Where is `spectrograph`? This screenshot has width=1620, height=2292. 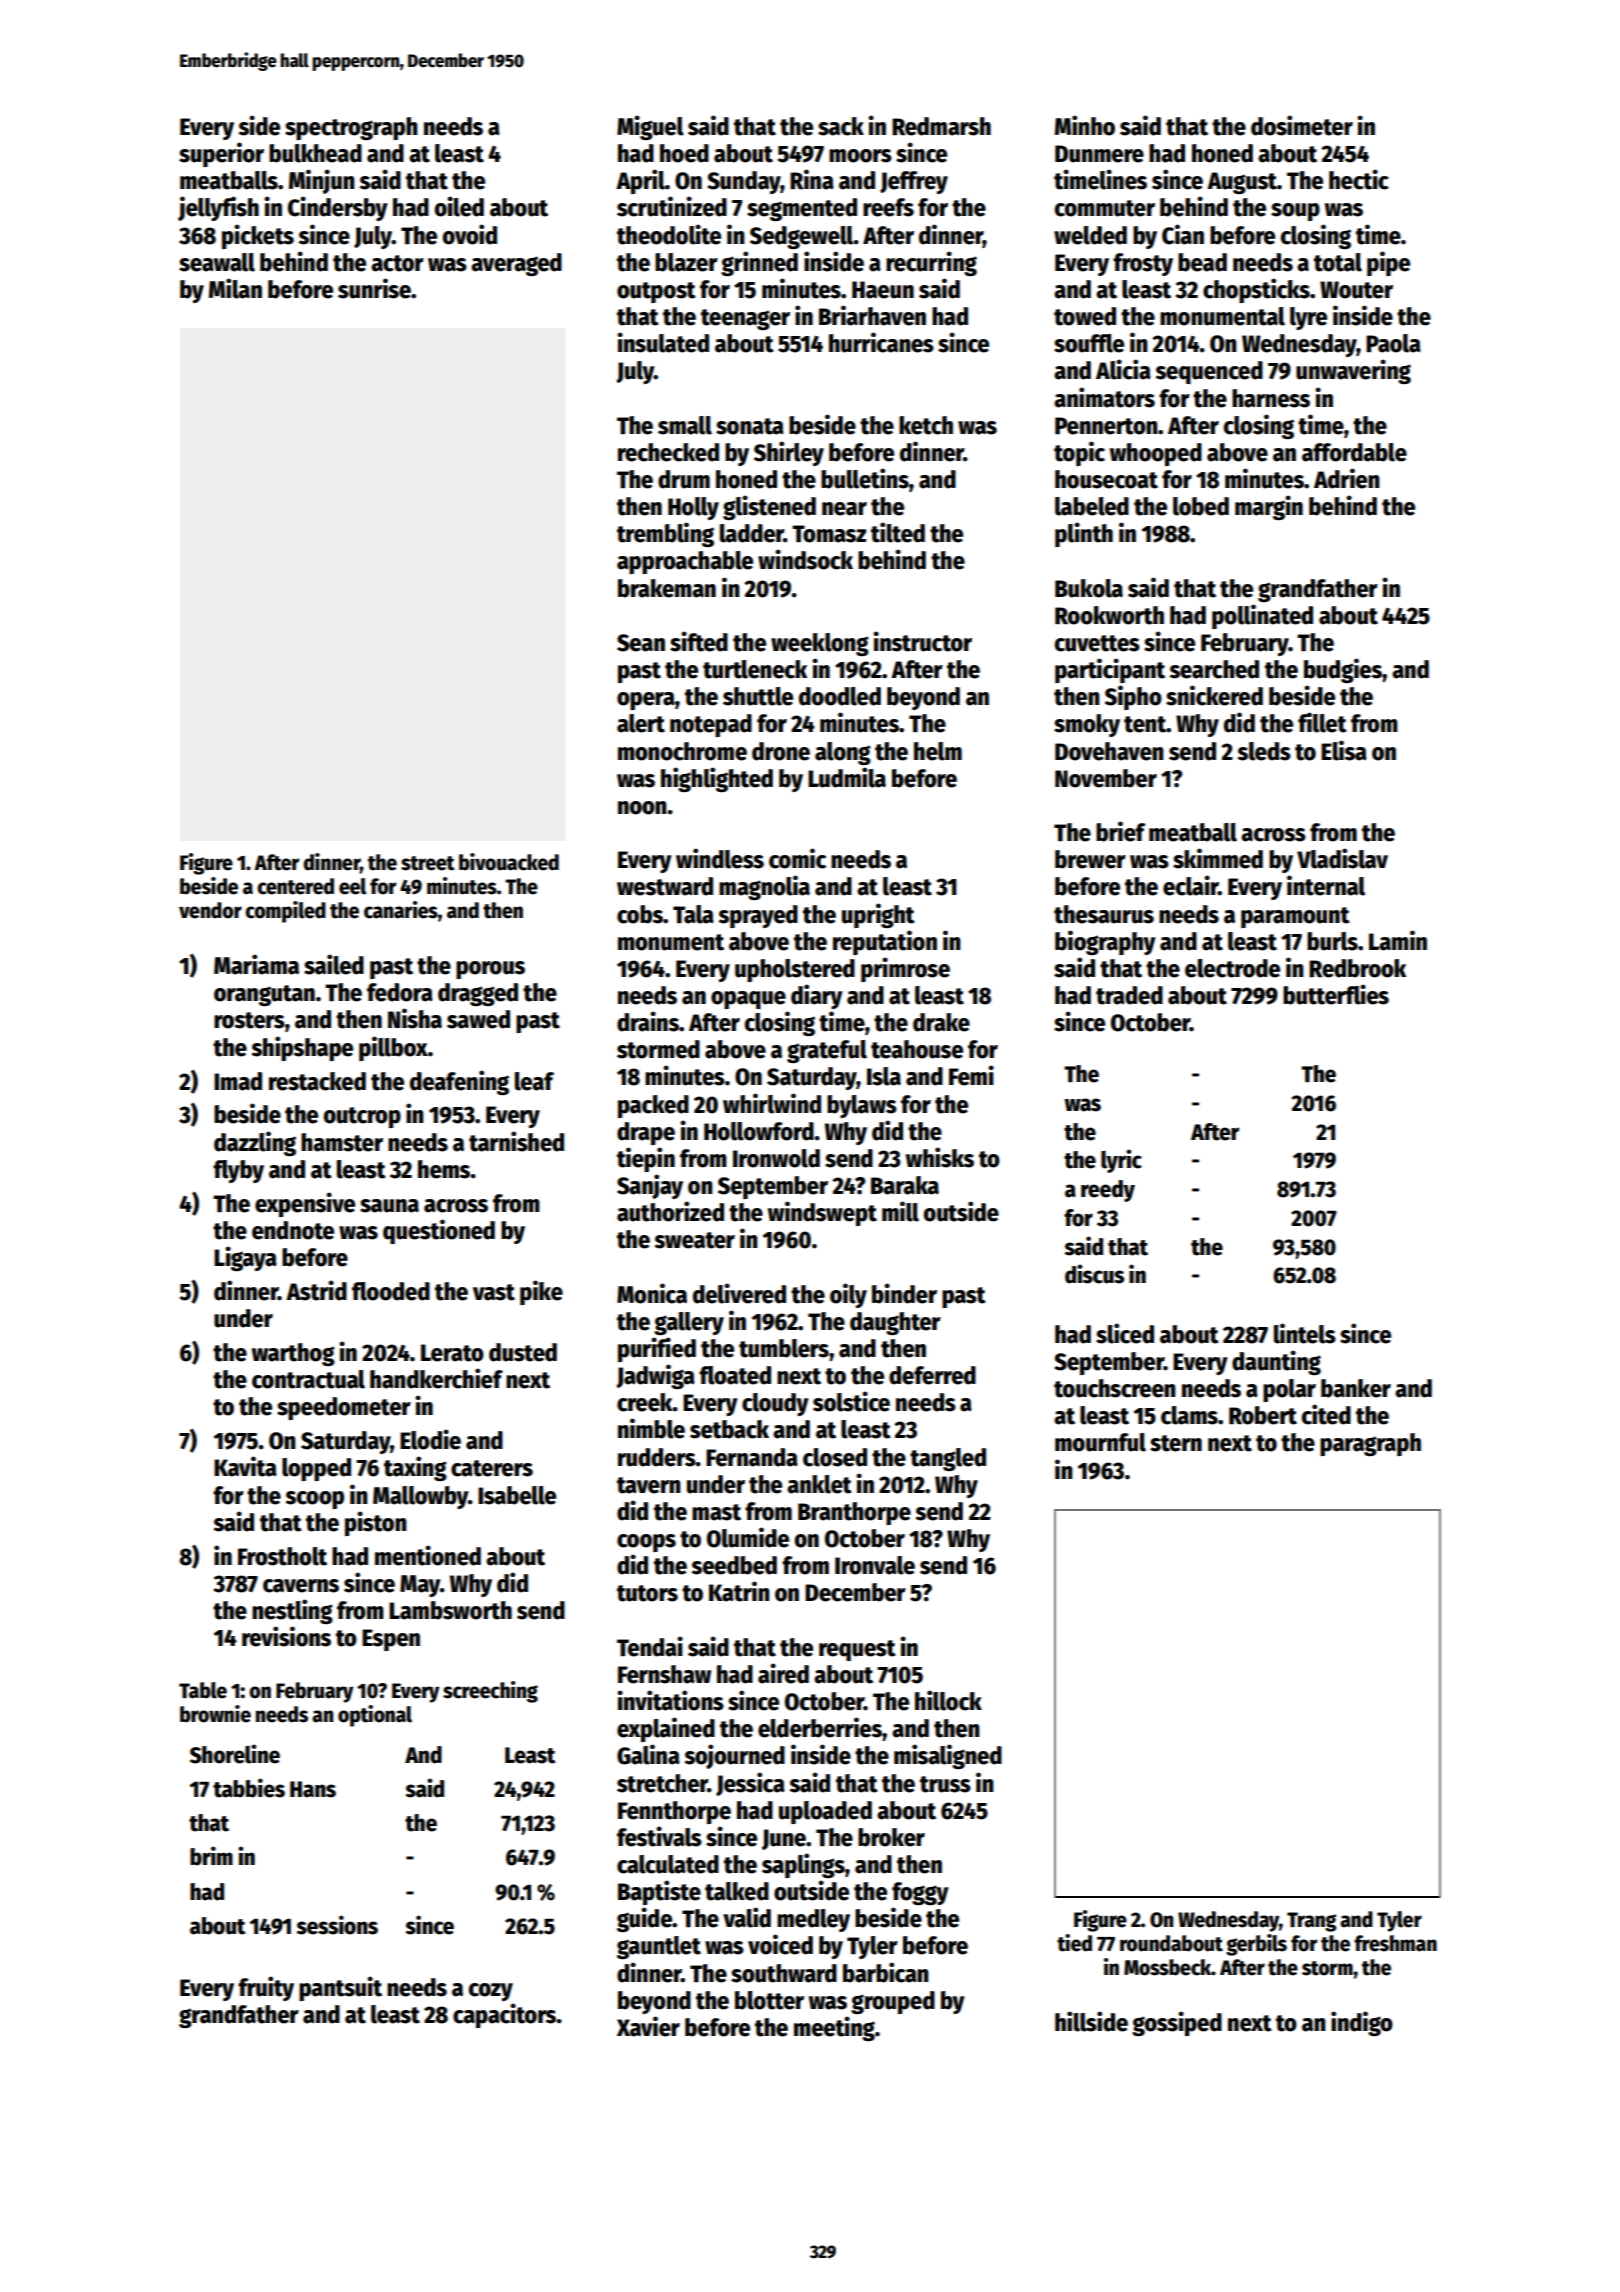 spectrograph is located at coordinates (351, 128).
